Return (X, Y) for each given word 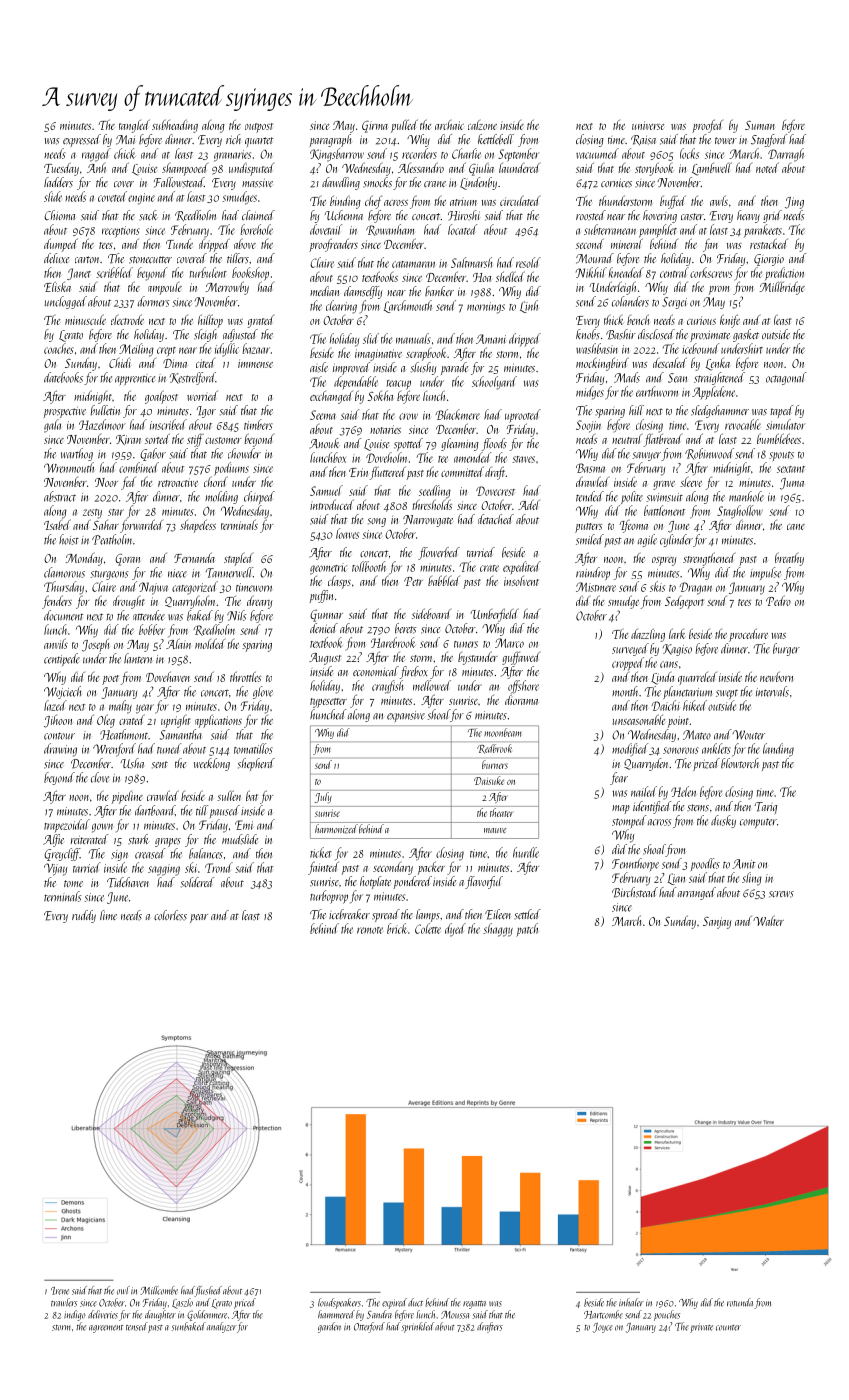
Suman (760, 125)
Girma (375, 127)
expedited (522, 568)
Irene (60, 1291)
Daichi (666, 705)
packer (431, 868)
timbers (258, 424)
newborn (776, 676)
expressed (82, 140)
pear (199, 918)
